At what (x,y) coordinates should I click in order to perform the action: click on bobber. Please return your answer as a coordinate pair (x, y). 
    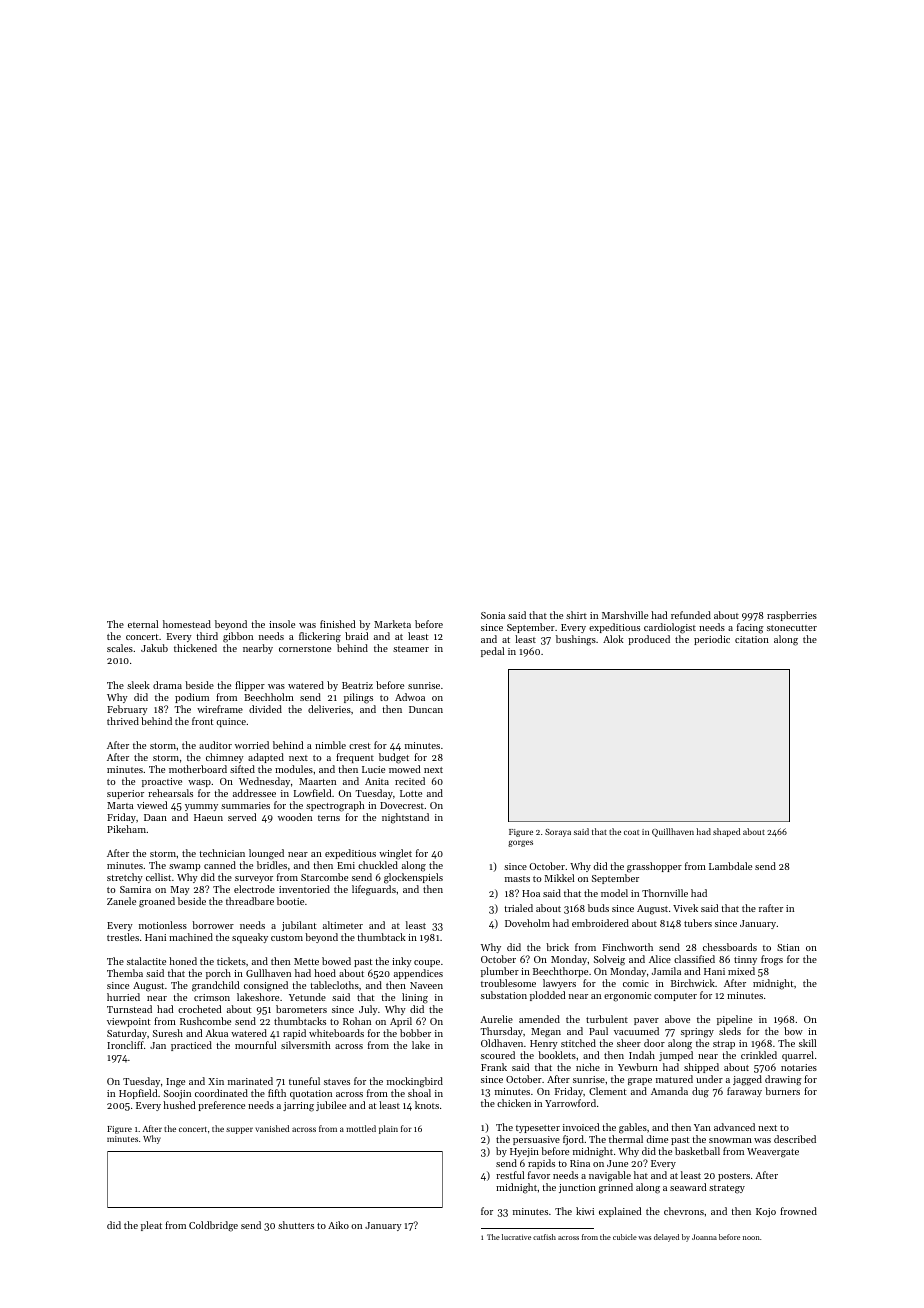
    Looking at the image, I should click on (415, 1033).
